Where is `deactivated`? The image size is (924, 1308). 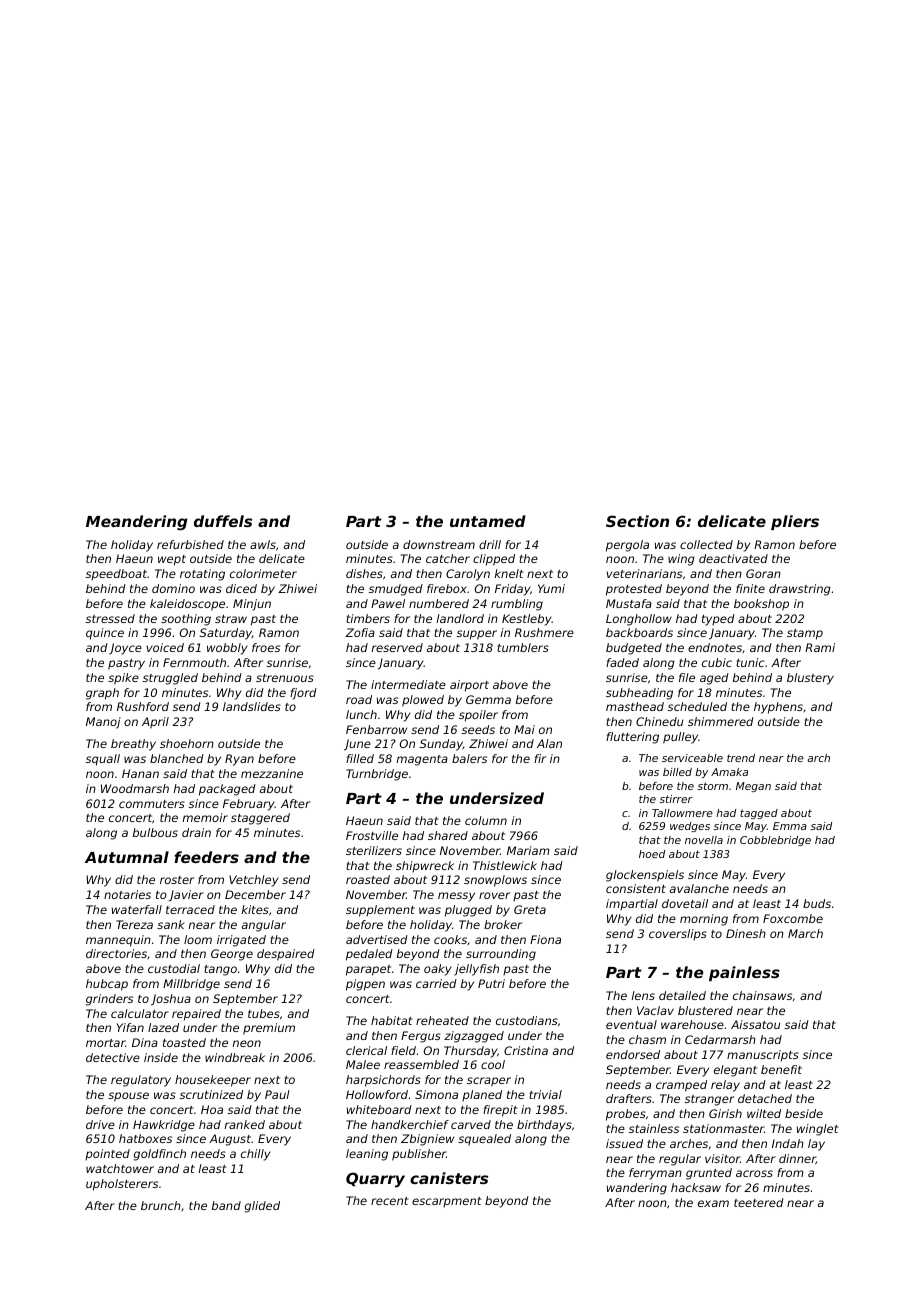
deactivated is located at coordinates (733, 558).
